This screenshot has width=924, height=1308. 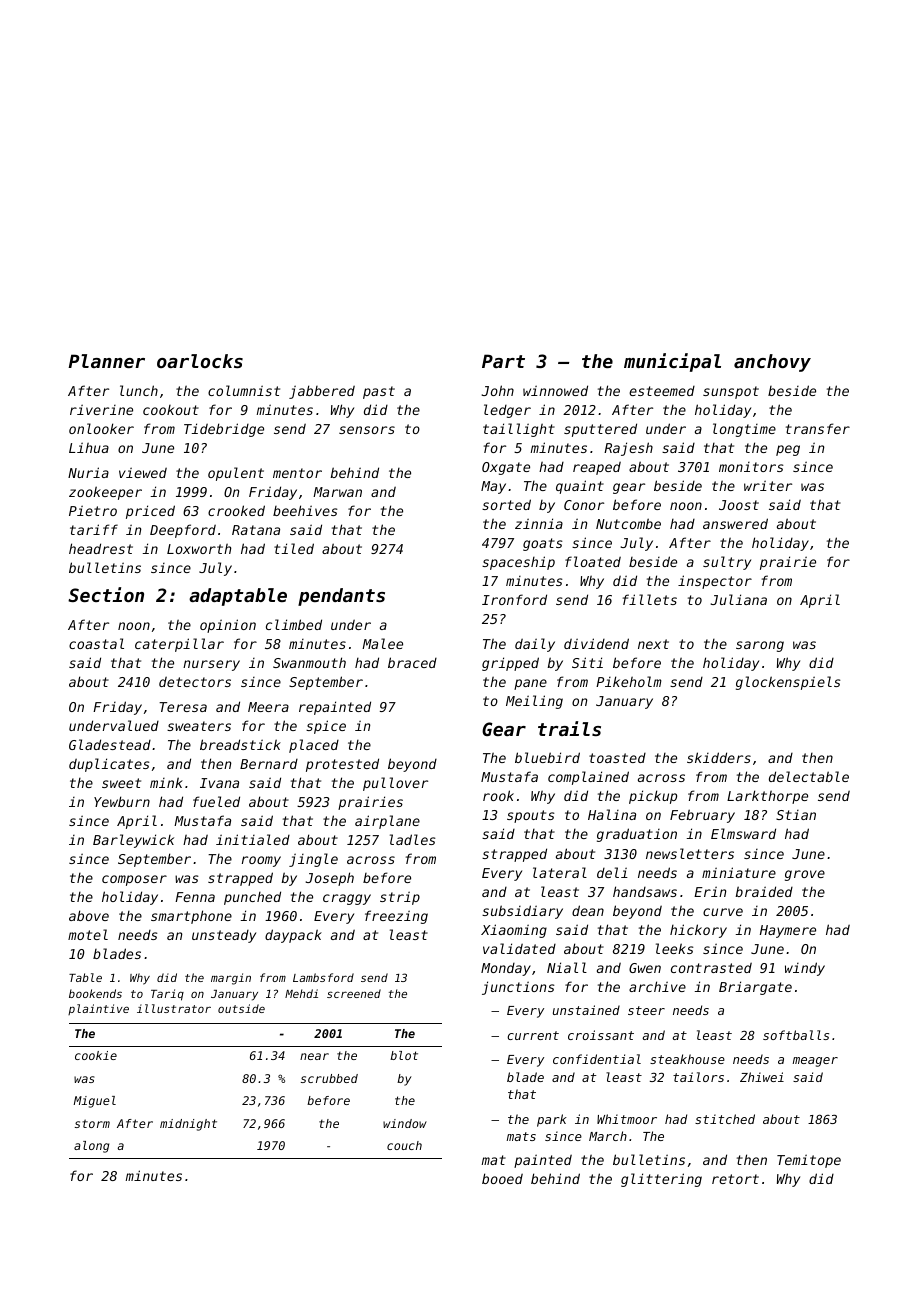 I want to click on composer, so click(x=134, y=880).
